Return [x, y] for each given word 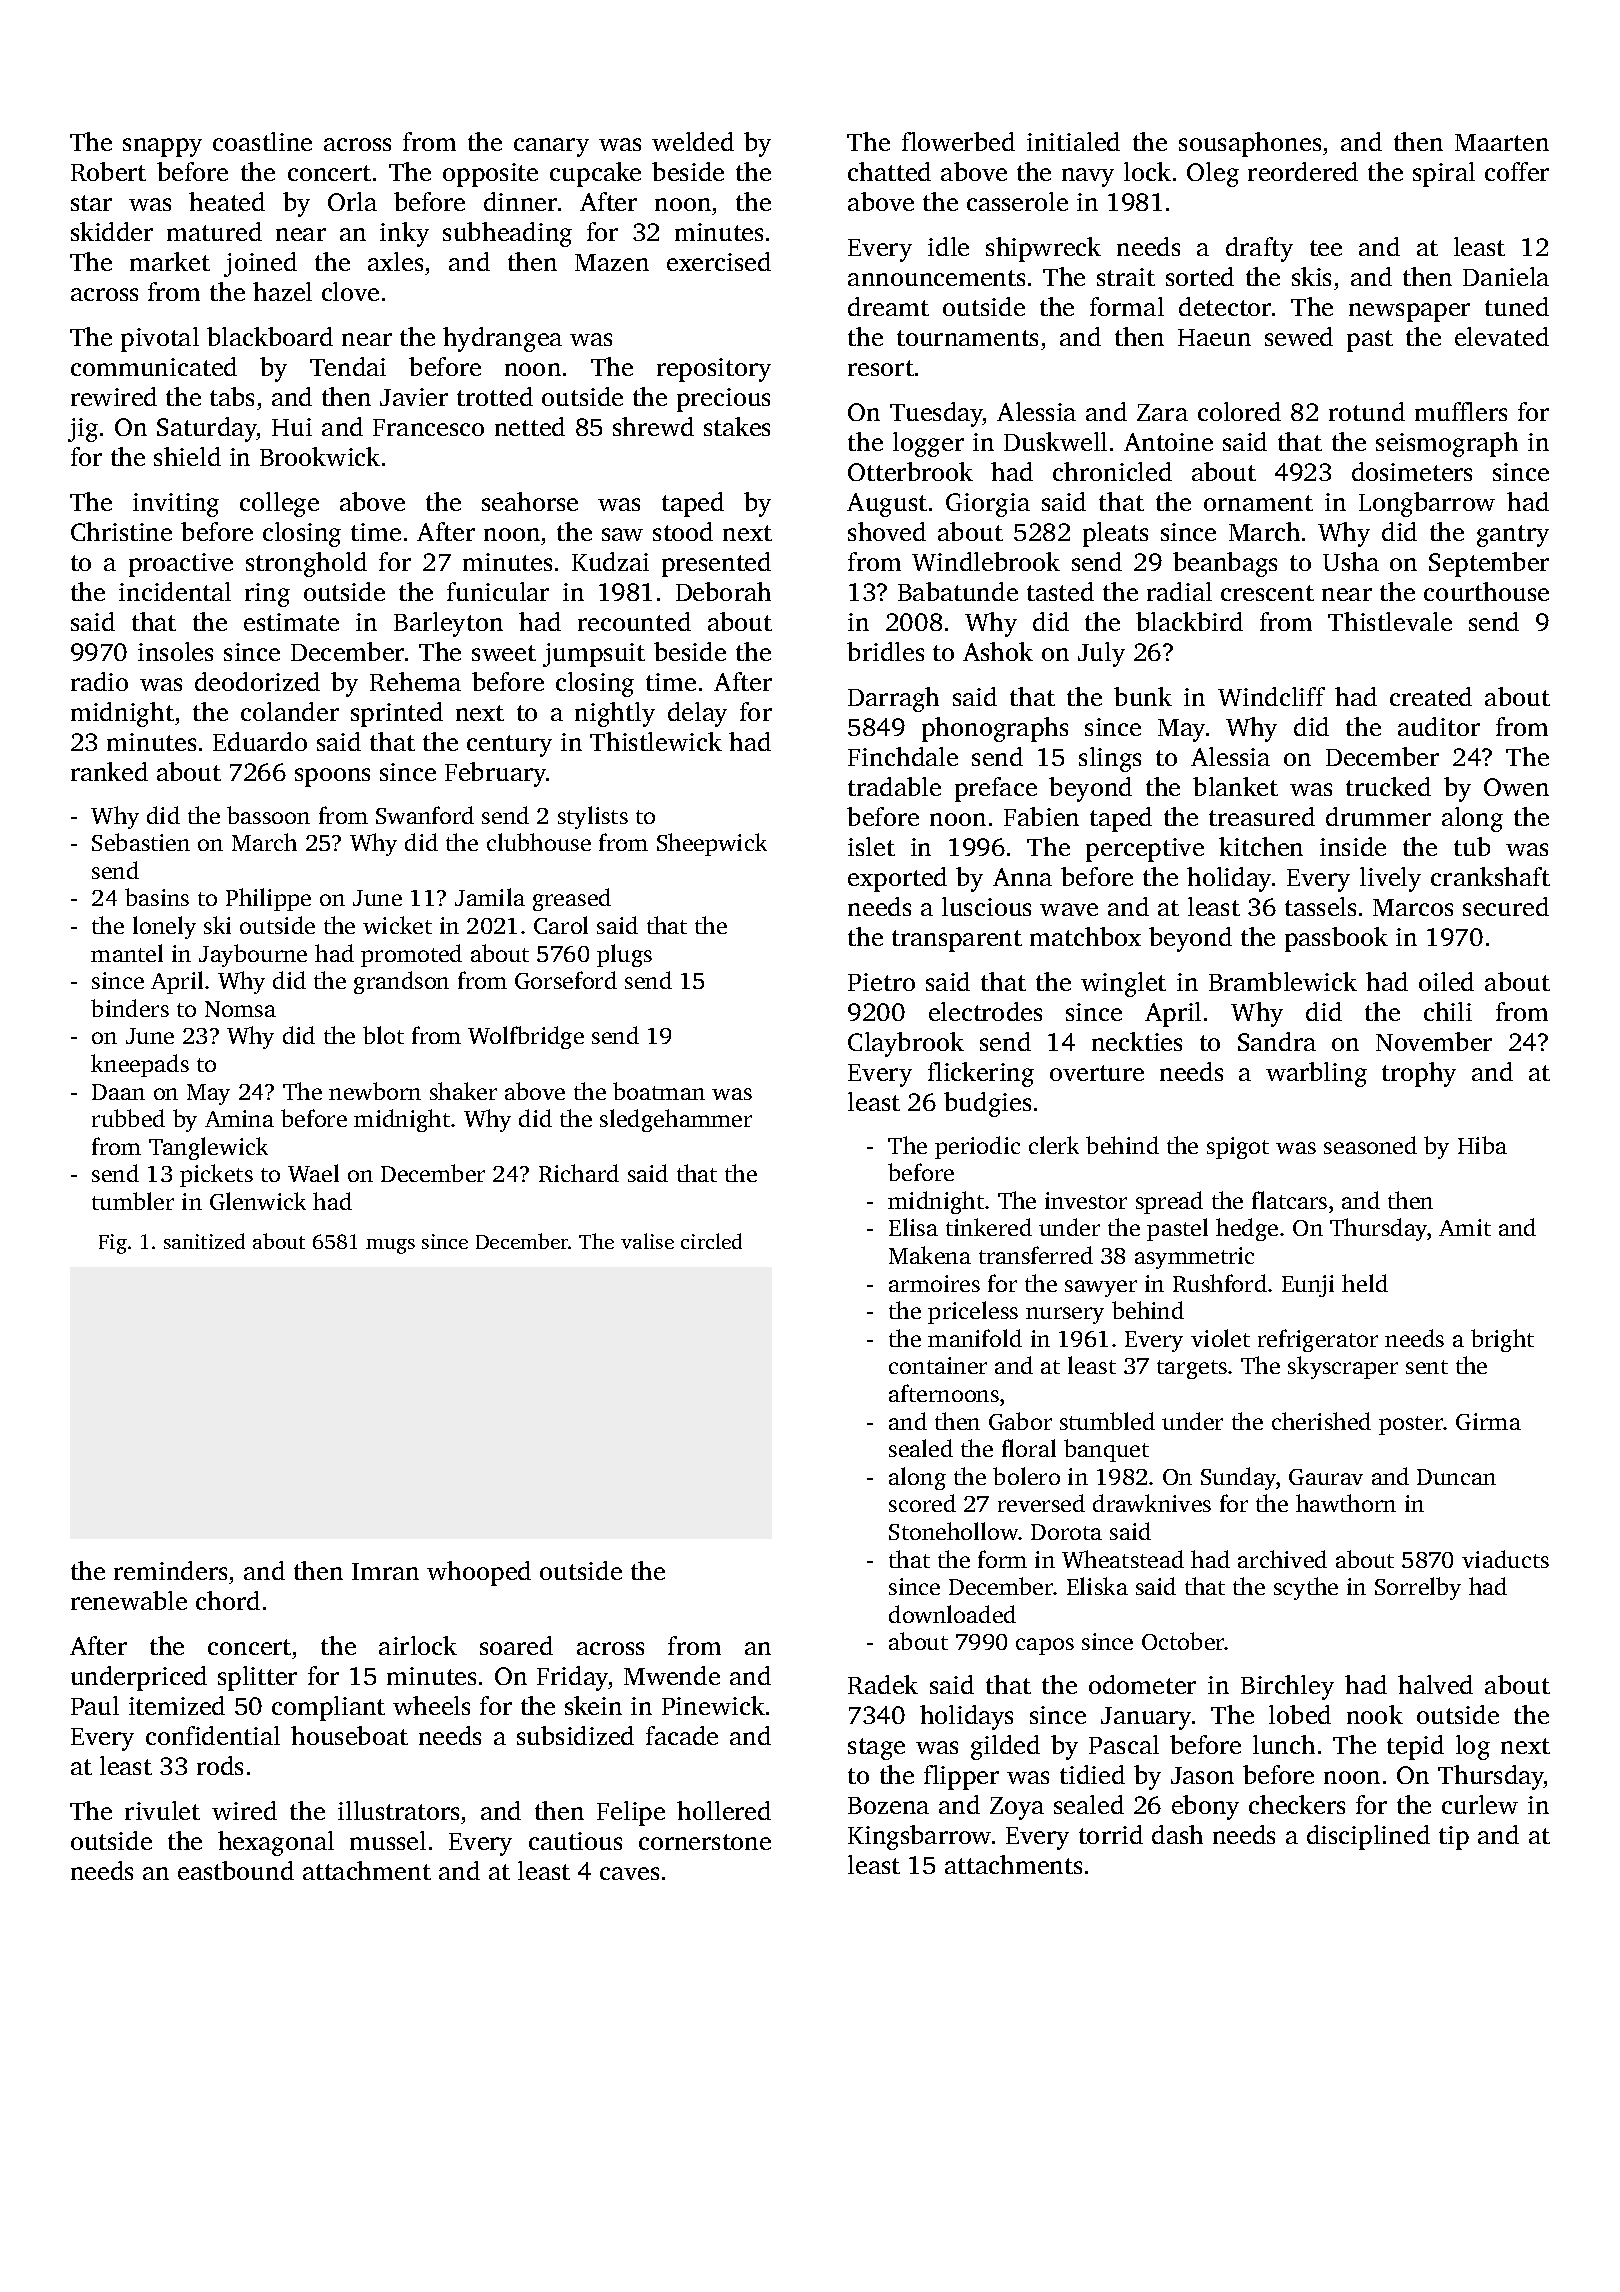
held [1365, 1283]
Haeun [1214, 337]
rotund [1367, 411]
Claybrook [906, 1044]
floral [1029, 1448]
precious [723, 400]
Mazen [612, 262]
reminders [170, 1570]
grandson [401, 982]
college [279, 504]
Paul [95, 1705]
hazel [282, 291]
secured [1506, 906]
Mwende [672, 1675]
